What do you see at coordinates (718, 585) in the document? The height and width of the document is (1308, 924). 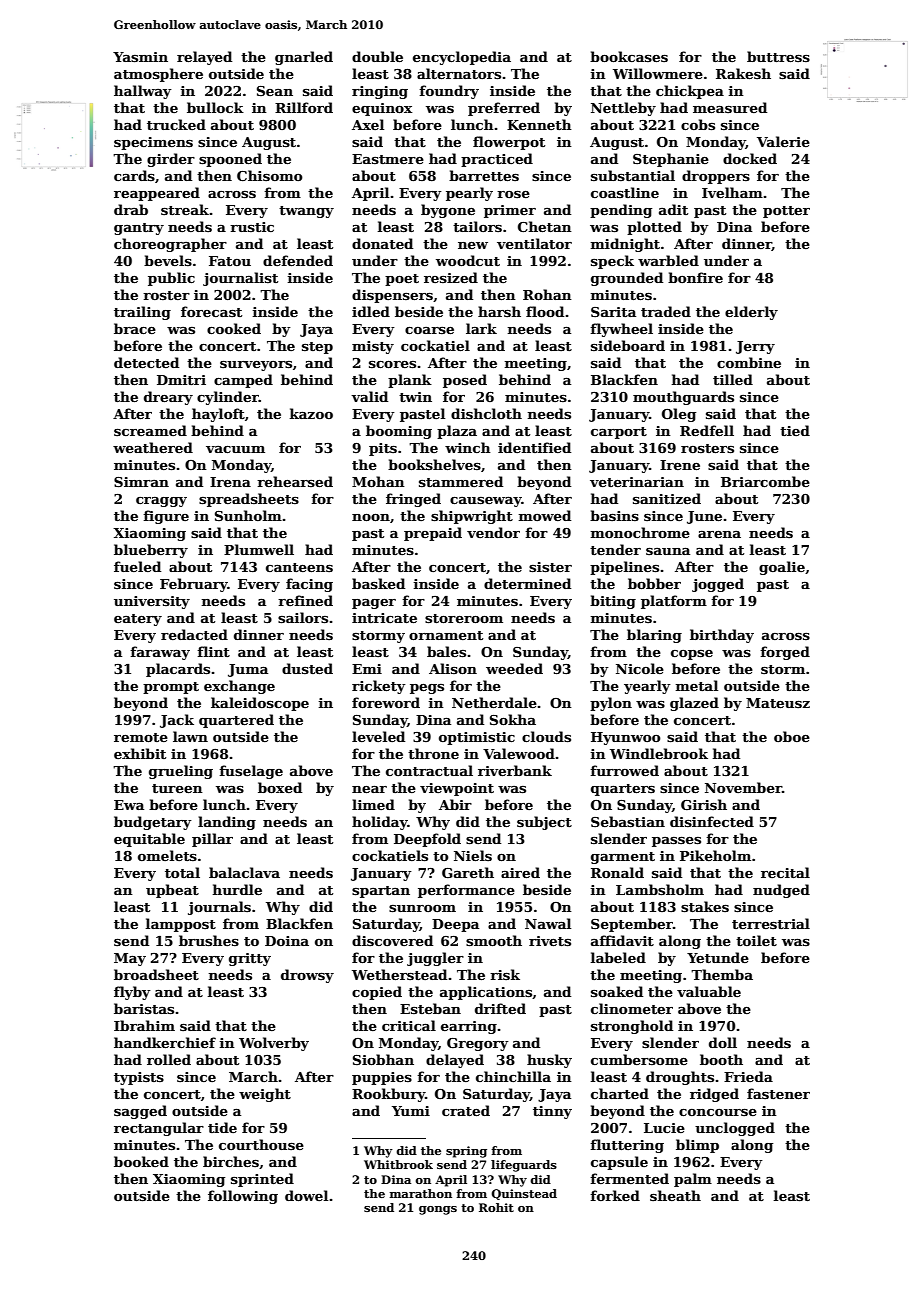 I see `jogged` at bounding box center [718, 585].
